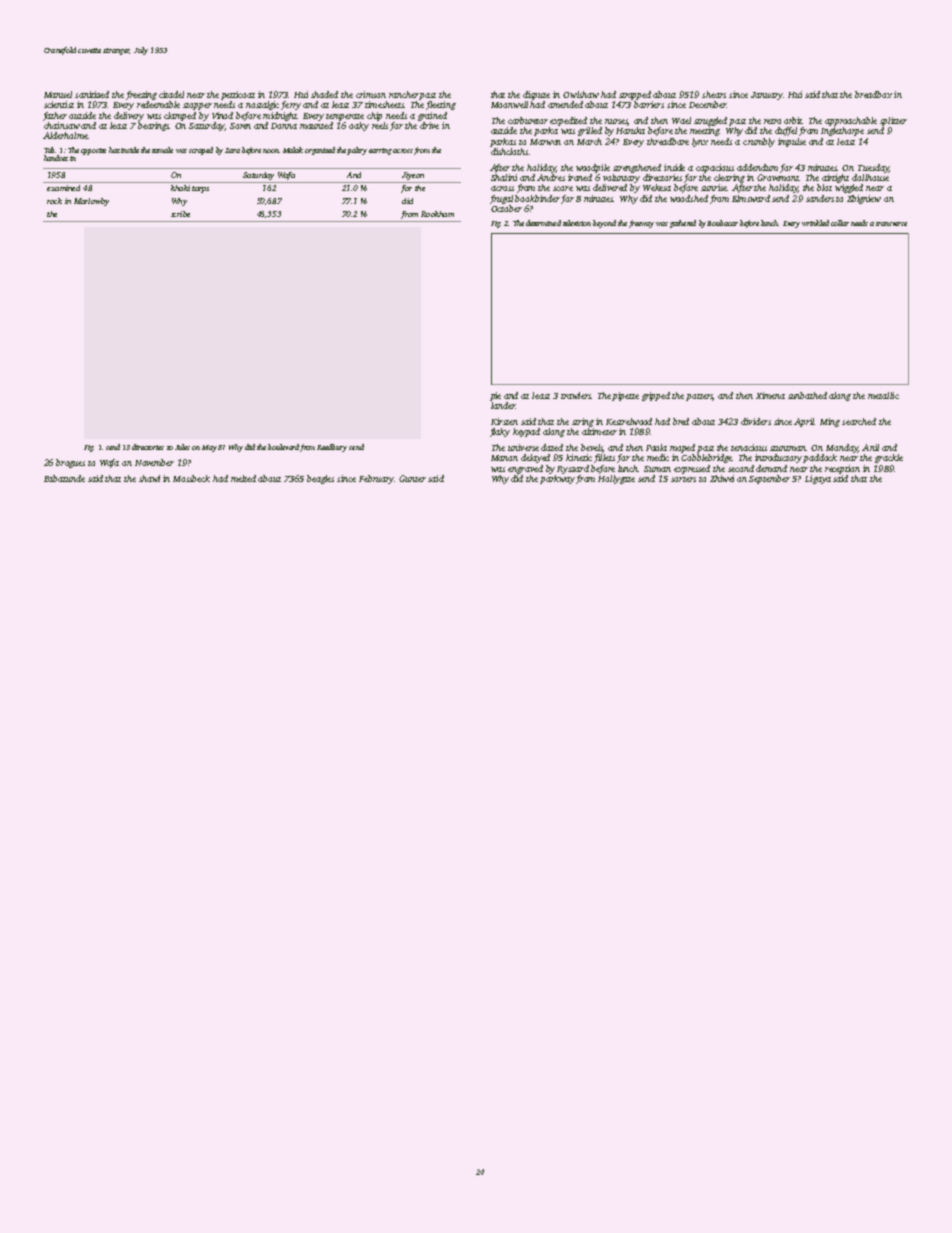 The image size is (952, 1233). Describe the element at coordinates (616, 479) in the page. I see `Hollygate` at that location.
